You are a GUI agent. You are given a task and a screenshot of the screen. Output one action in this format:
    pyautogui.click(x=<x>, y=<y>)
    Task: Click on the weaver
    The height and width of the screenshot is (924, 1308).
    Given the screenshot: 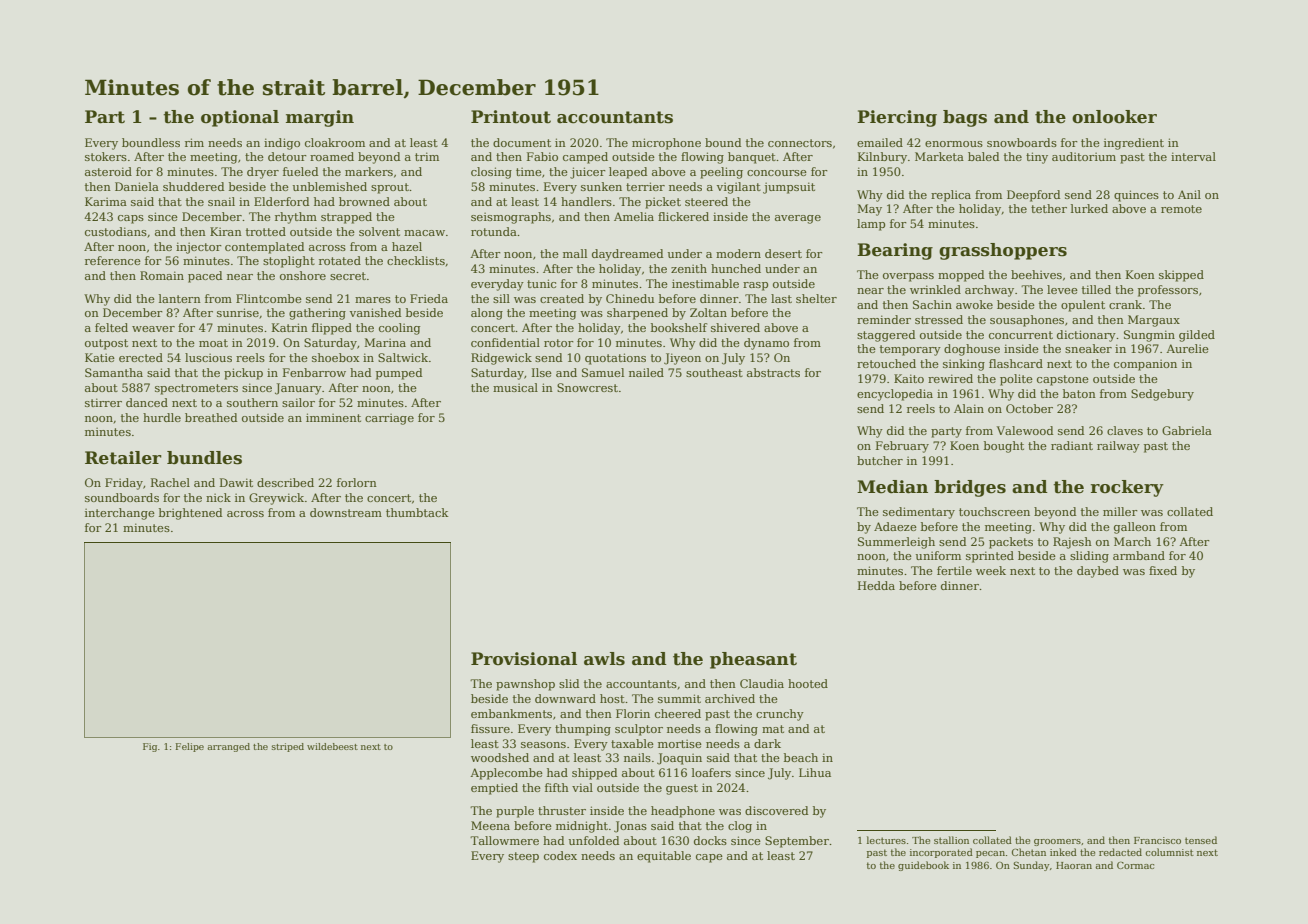 What is the action you would take?
    pyautogui.click(x=153, y=329)
